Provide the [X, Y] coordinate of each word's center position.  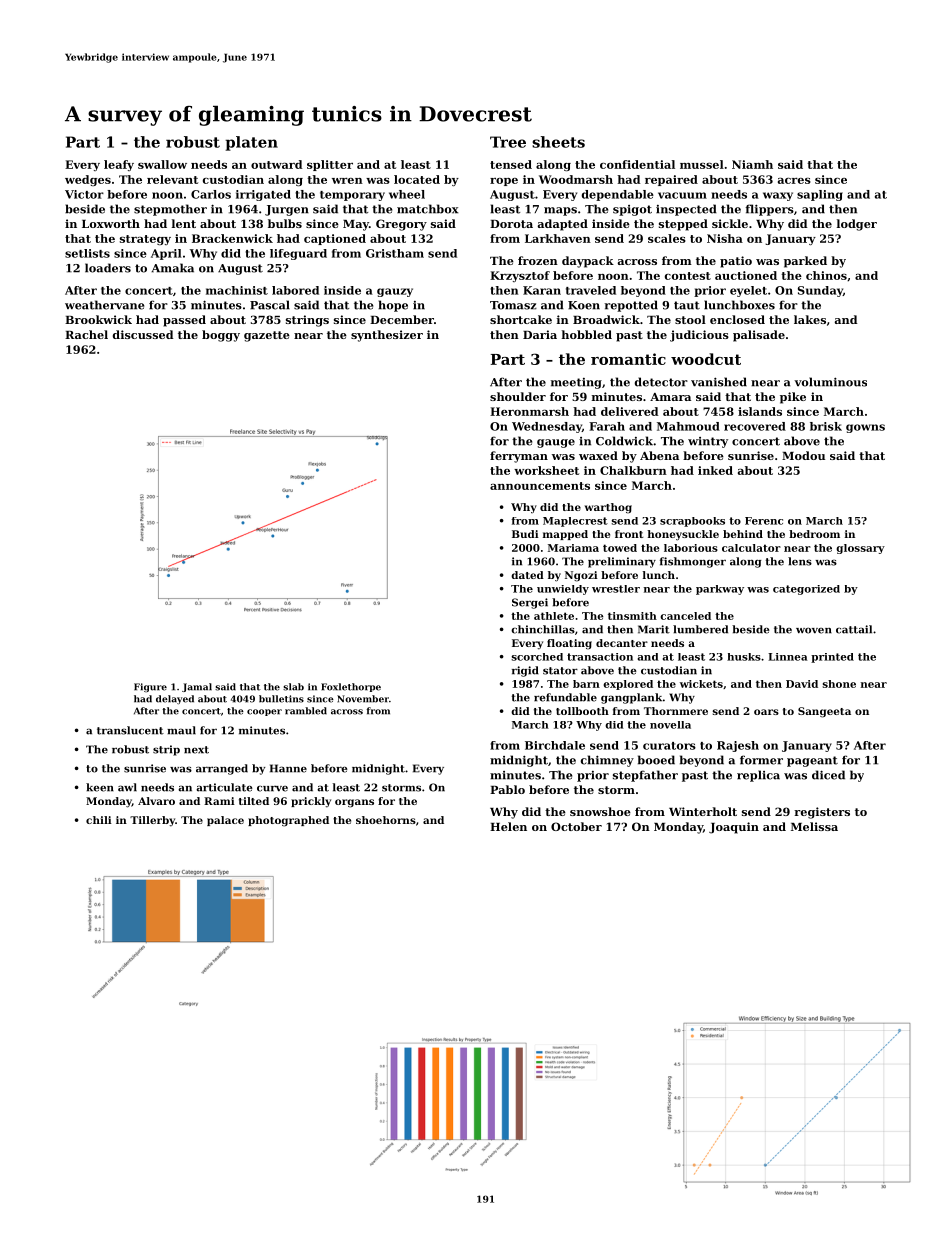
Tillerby [152, 821]
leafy [119, 165]
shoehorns [386, 820]
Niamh [752, 164]
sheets [558, 142]
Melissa [814, 826]
